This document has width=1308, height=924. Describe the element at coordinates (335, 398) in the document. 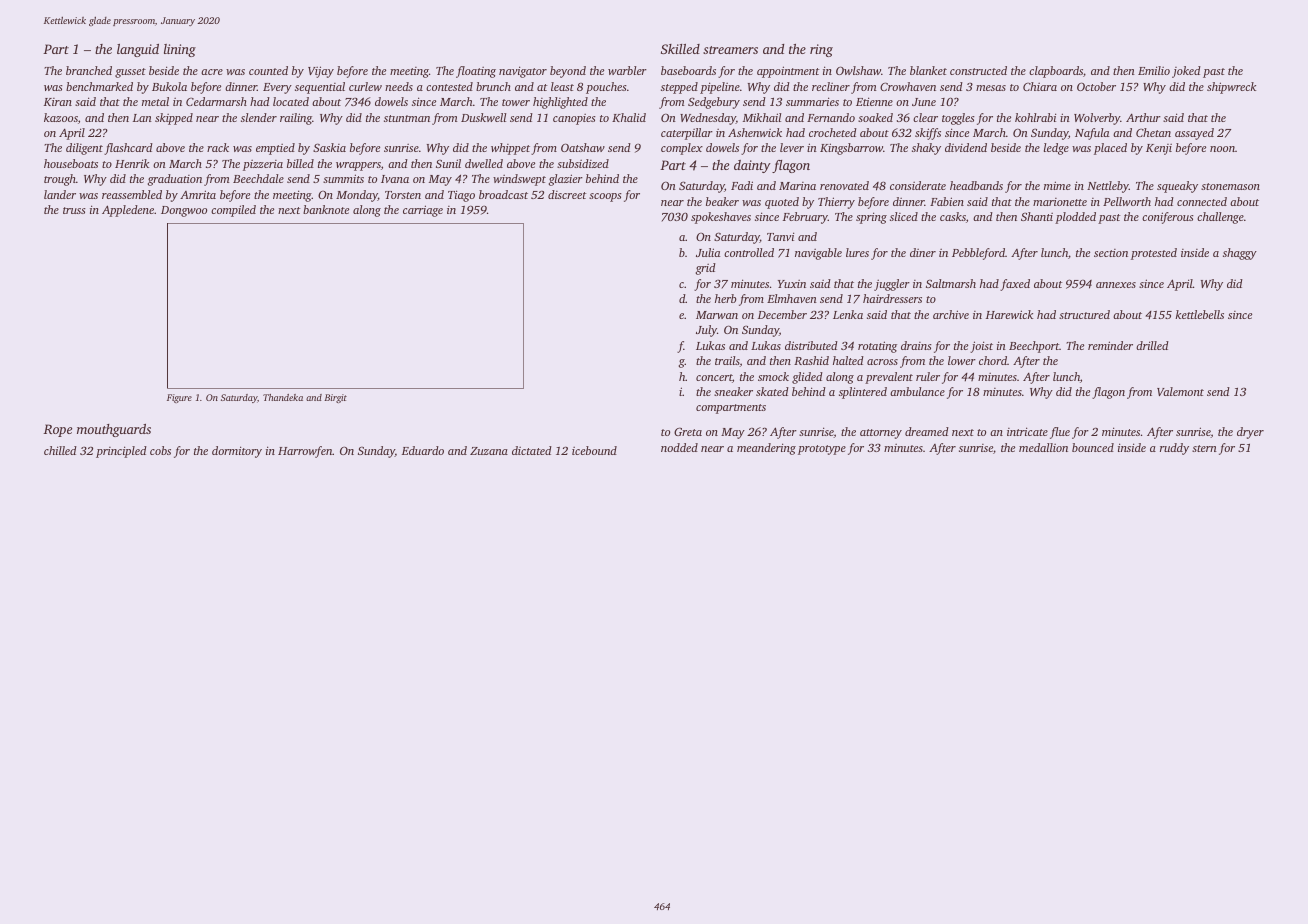

I see `Birgit` at that location.
